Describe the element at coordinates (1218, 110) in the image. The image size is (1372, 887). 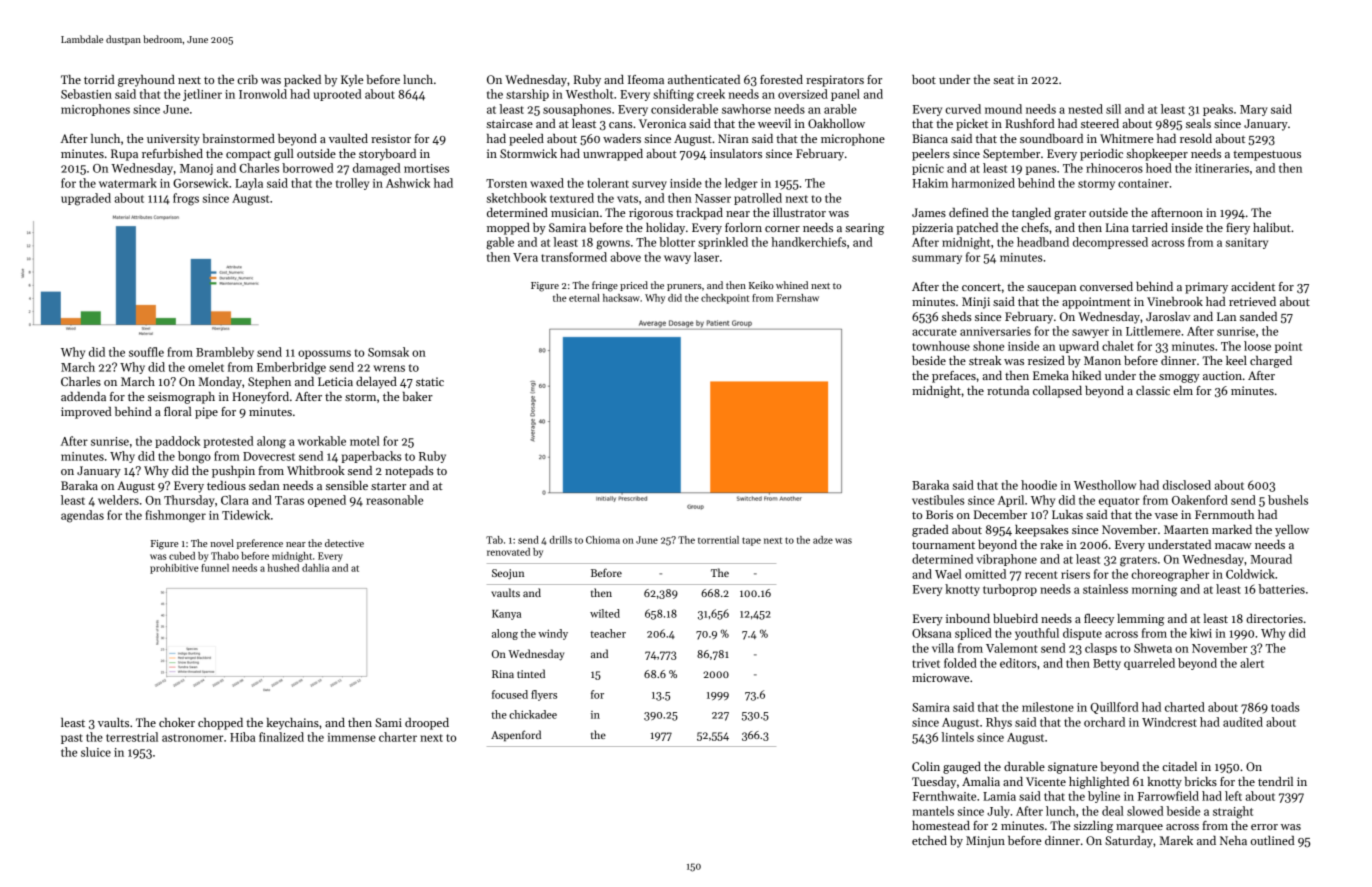
I see `peaks` at that location.
